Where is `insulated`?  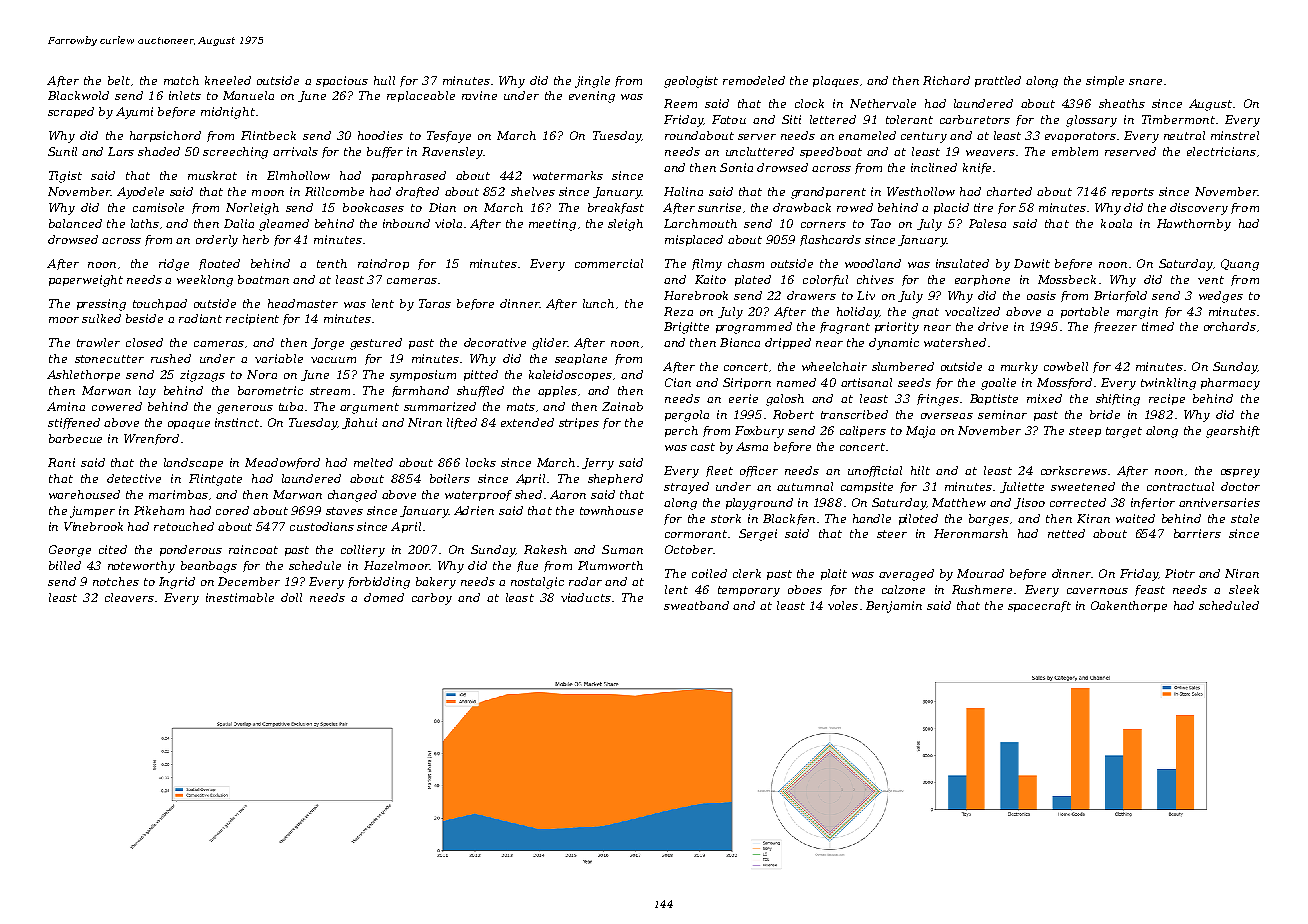
insulated is located at coordinates (962, 263).
